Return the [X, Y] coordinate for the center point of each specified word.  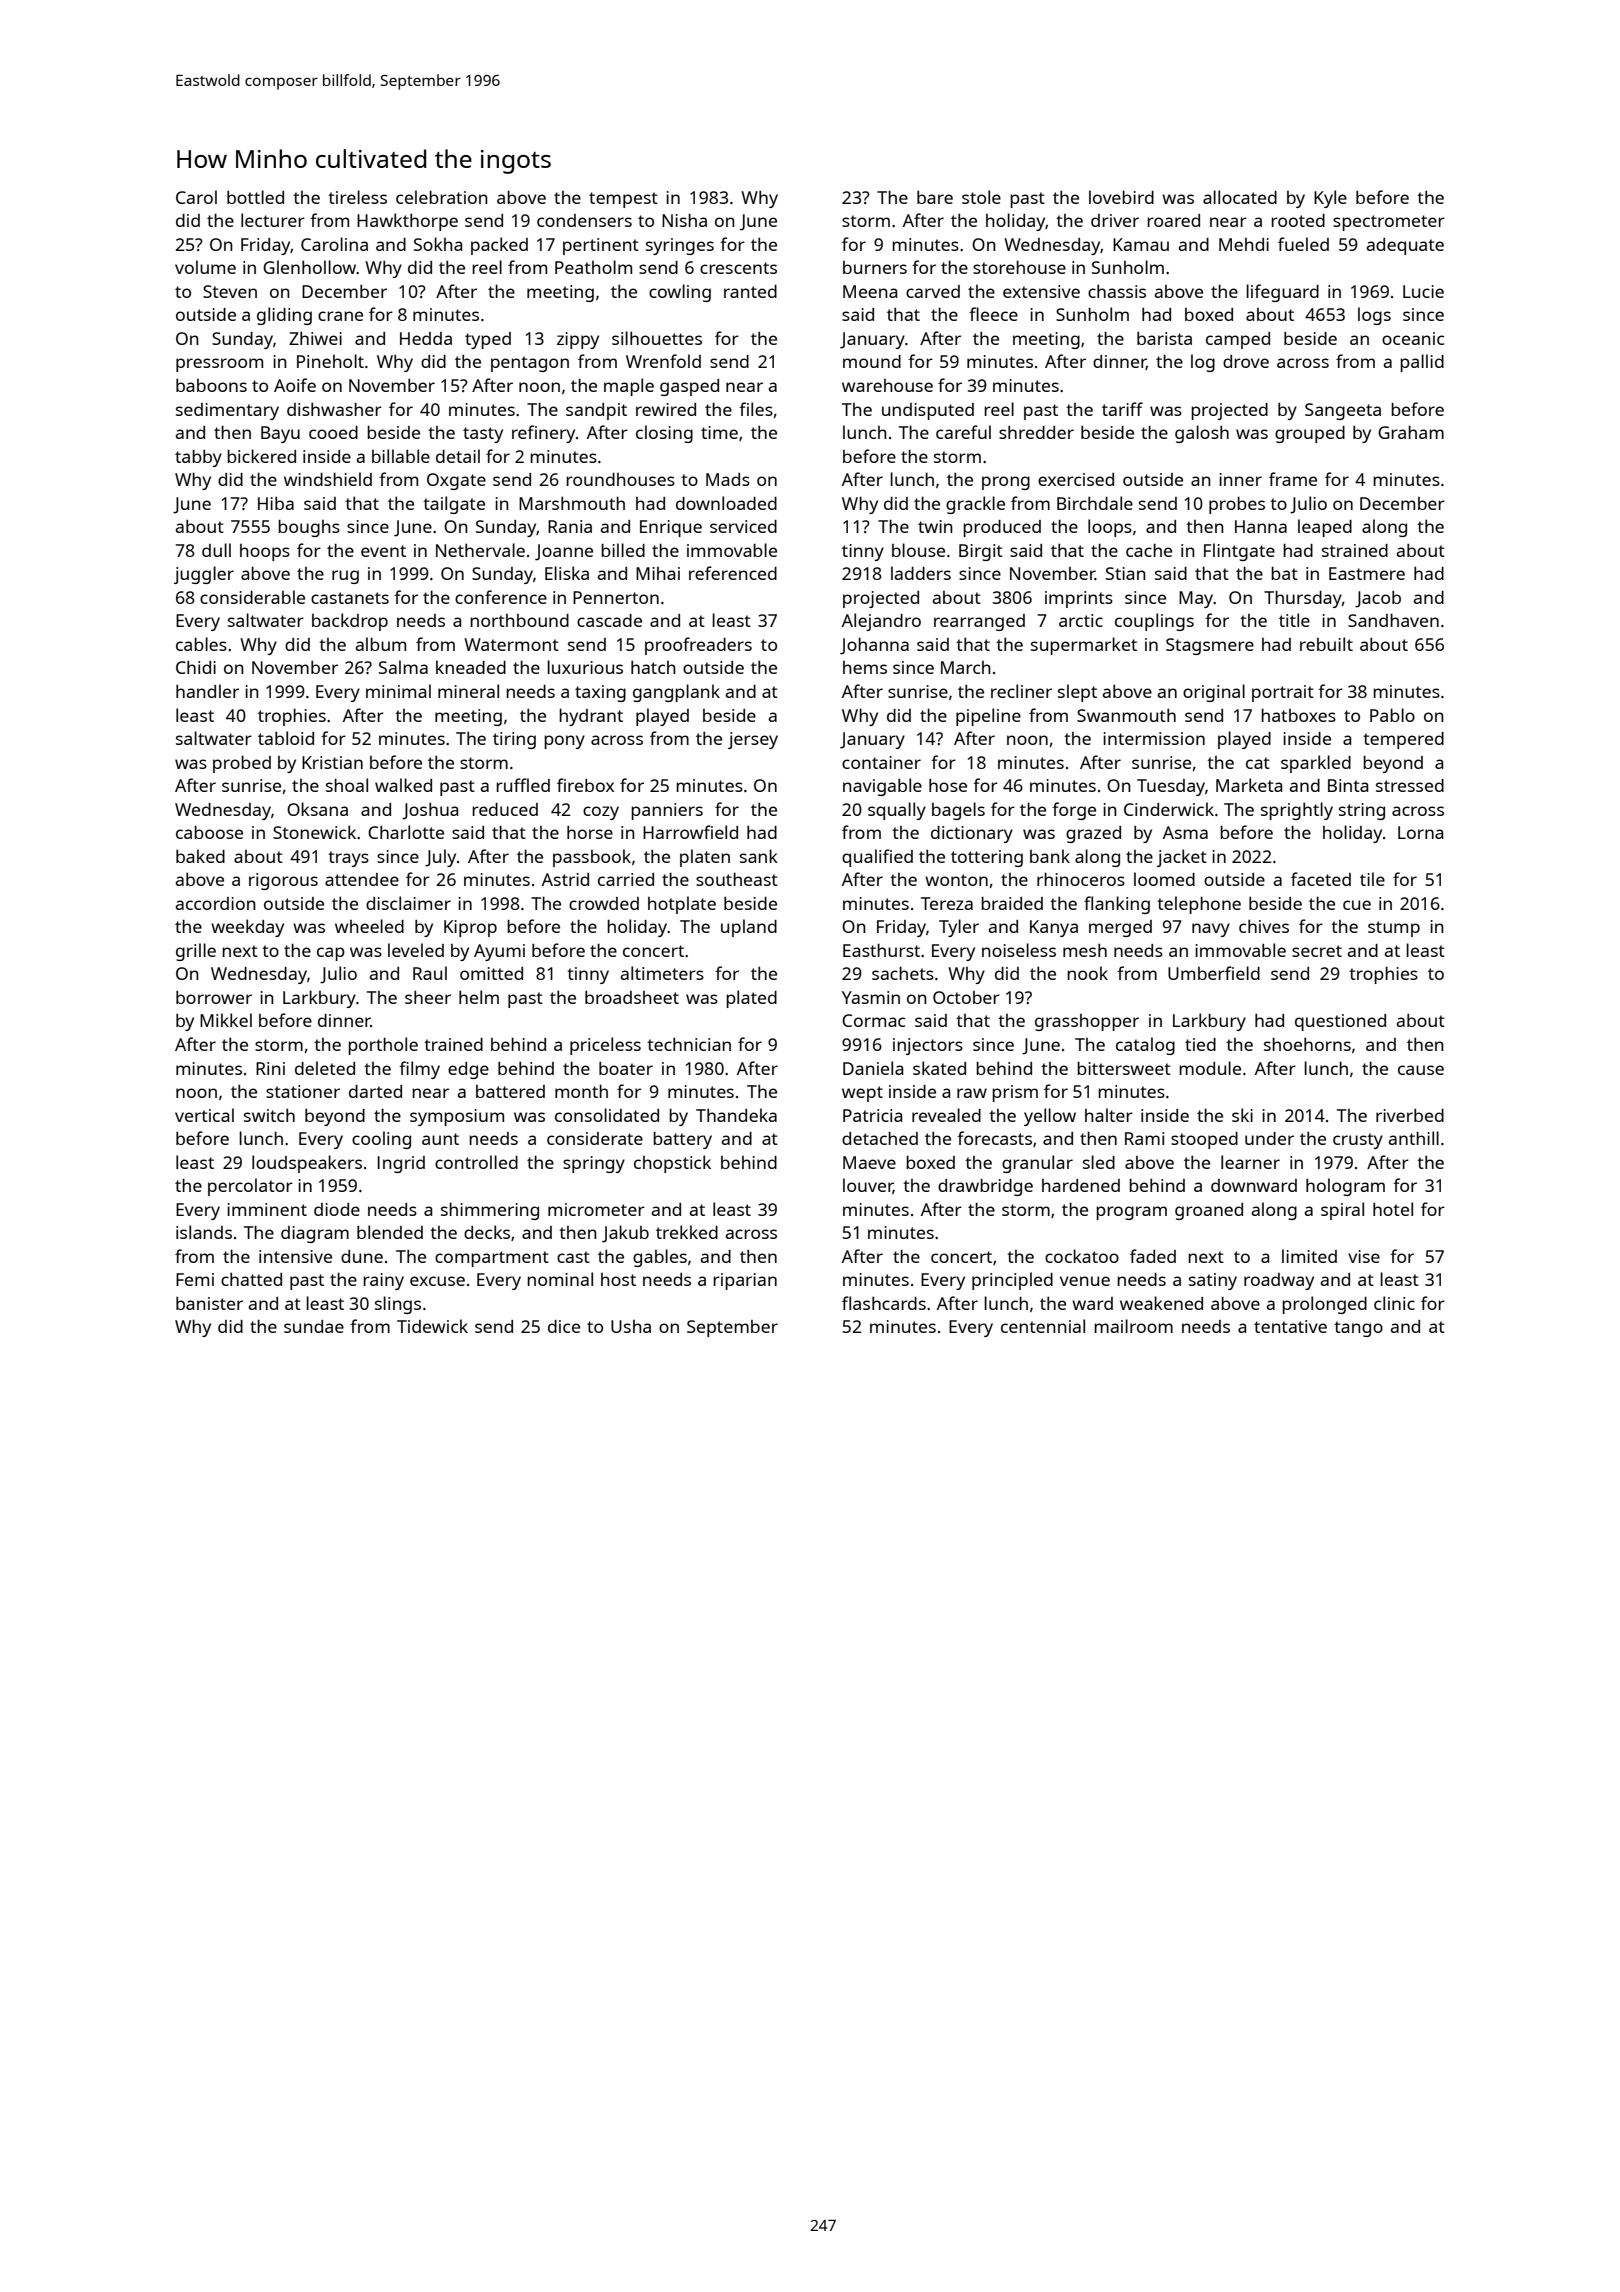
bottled [255, 197]
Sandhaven [1393, 620]
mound [872, 361]
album [381, 644]
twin [935, 526]
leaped [1325, 528]
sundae [314, 1326]
